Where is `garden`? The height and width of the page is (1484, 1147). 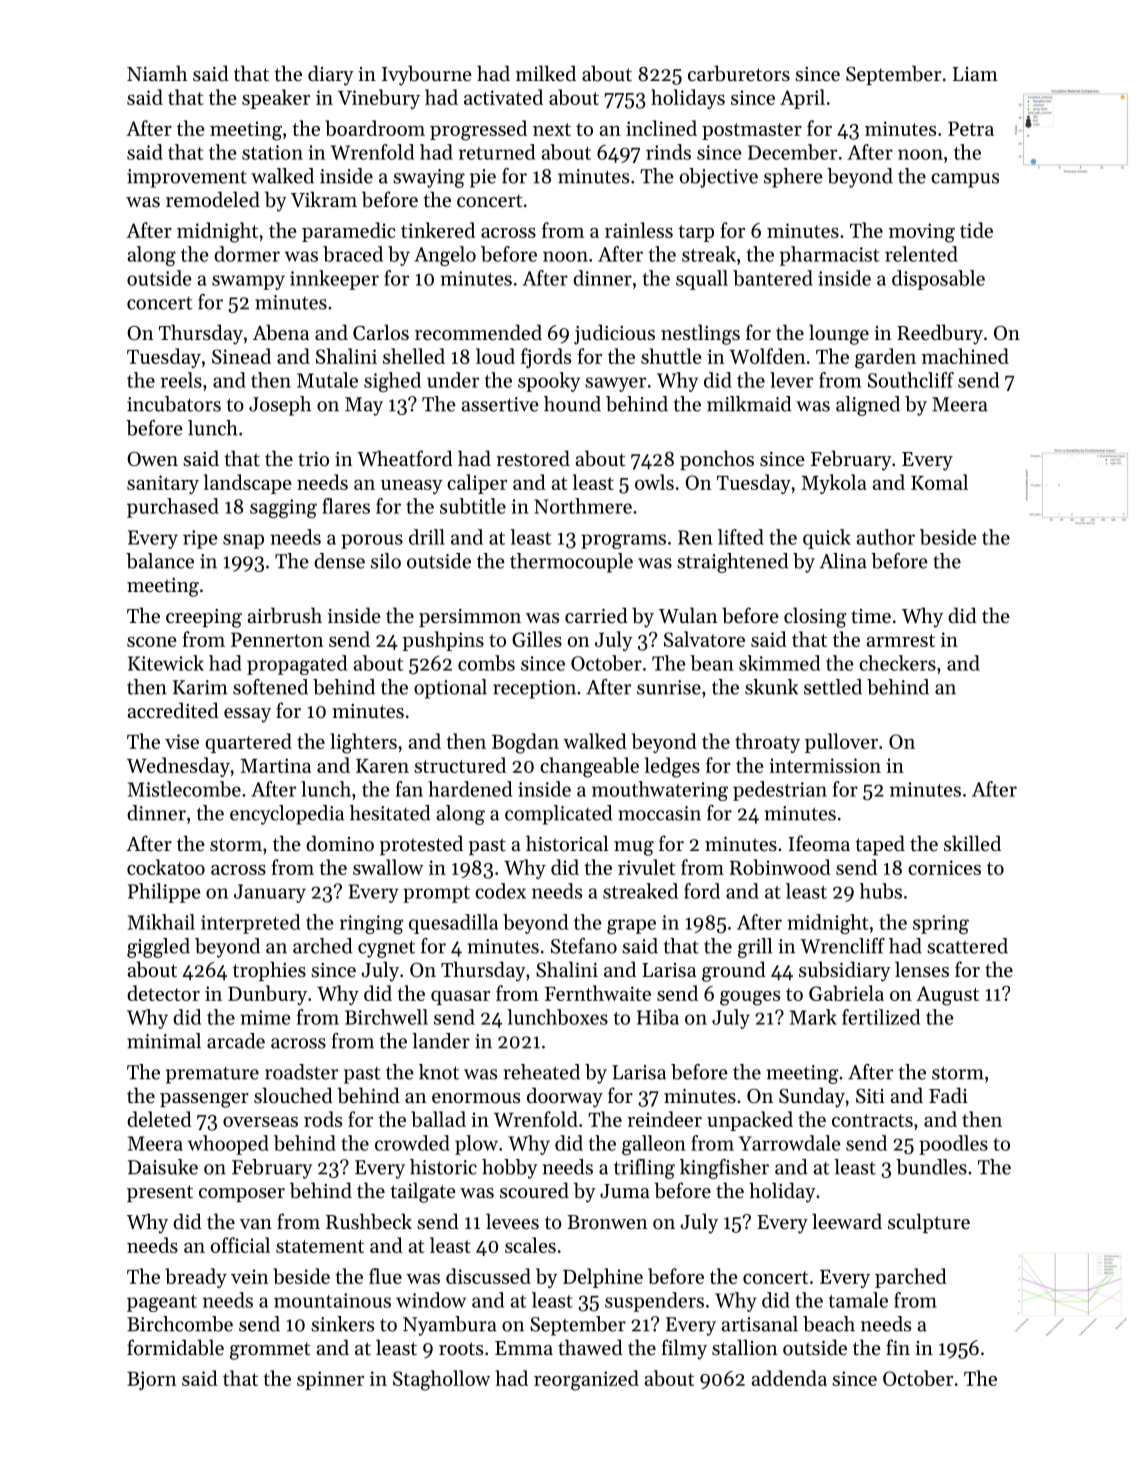 garden is located at coordinates (885, 358).
